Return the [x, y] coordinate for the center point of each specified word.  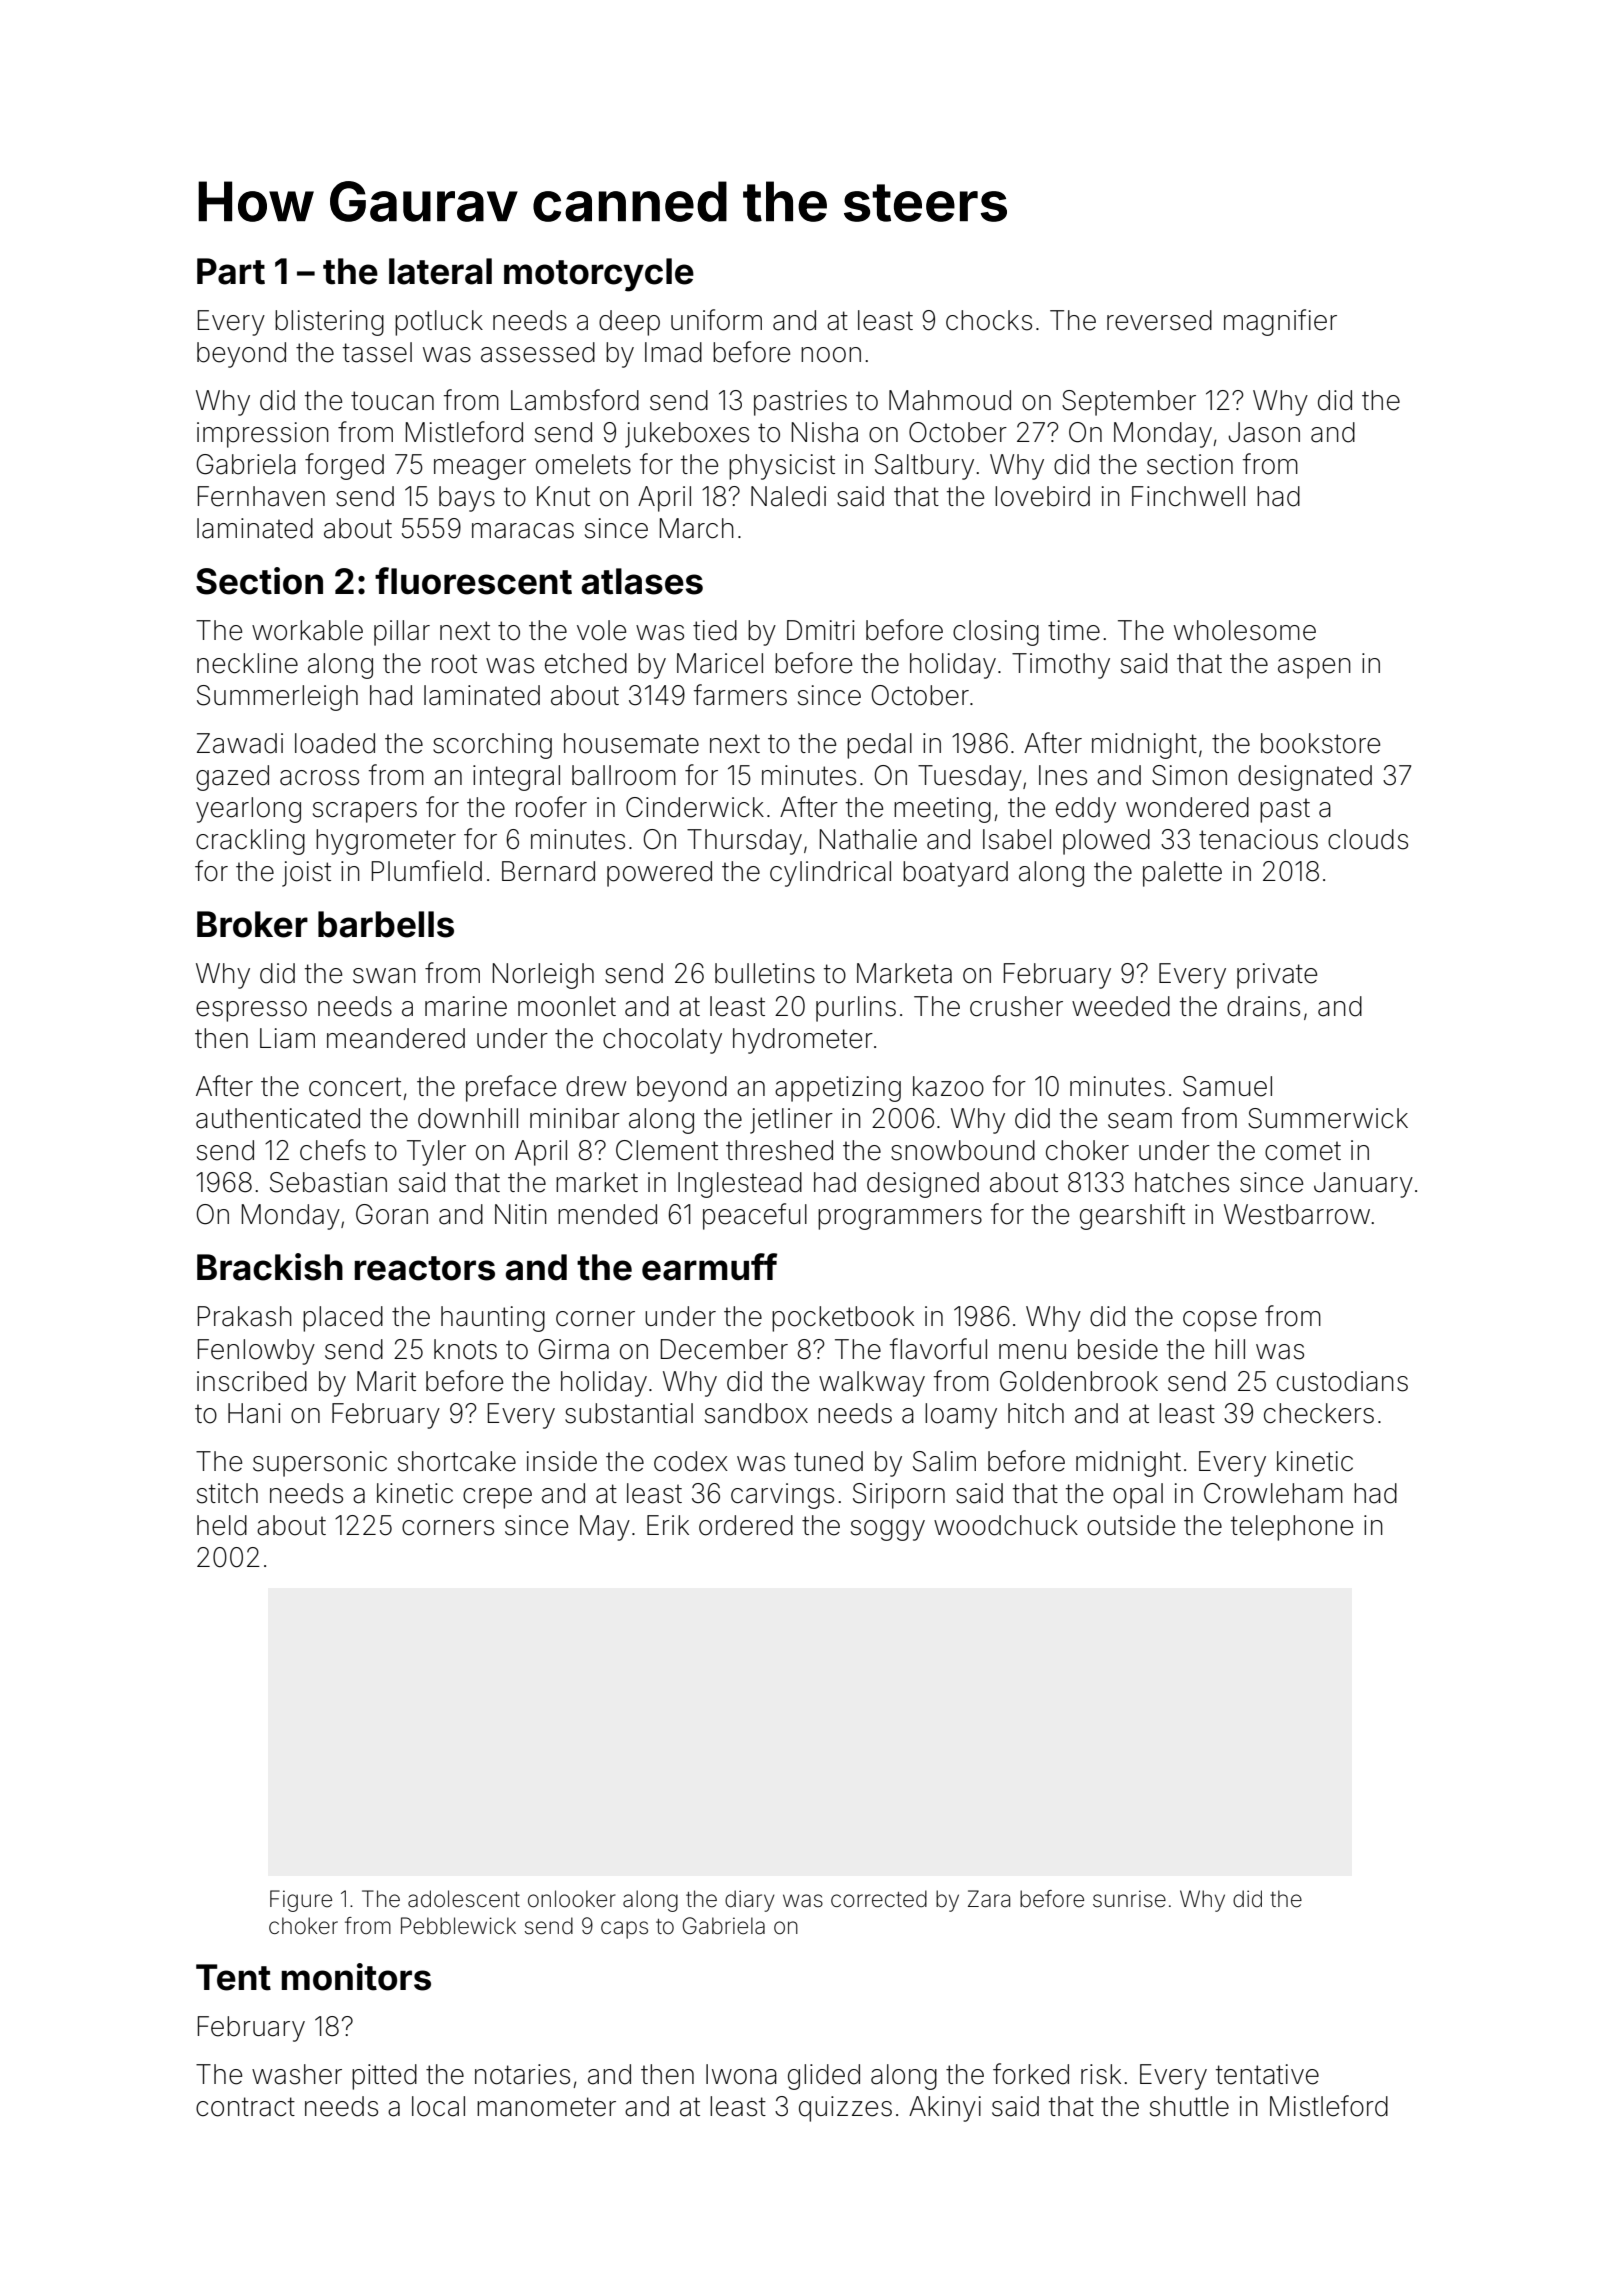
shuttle [1189, 2106]
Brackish [270, 1267]
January [1363, 1185]
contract [245, 2107]
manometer [546, 2107]
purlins [856, 1009]
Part [231, 271]
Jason [1264, 432]
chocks [989, 320]
